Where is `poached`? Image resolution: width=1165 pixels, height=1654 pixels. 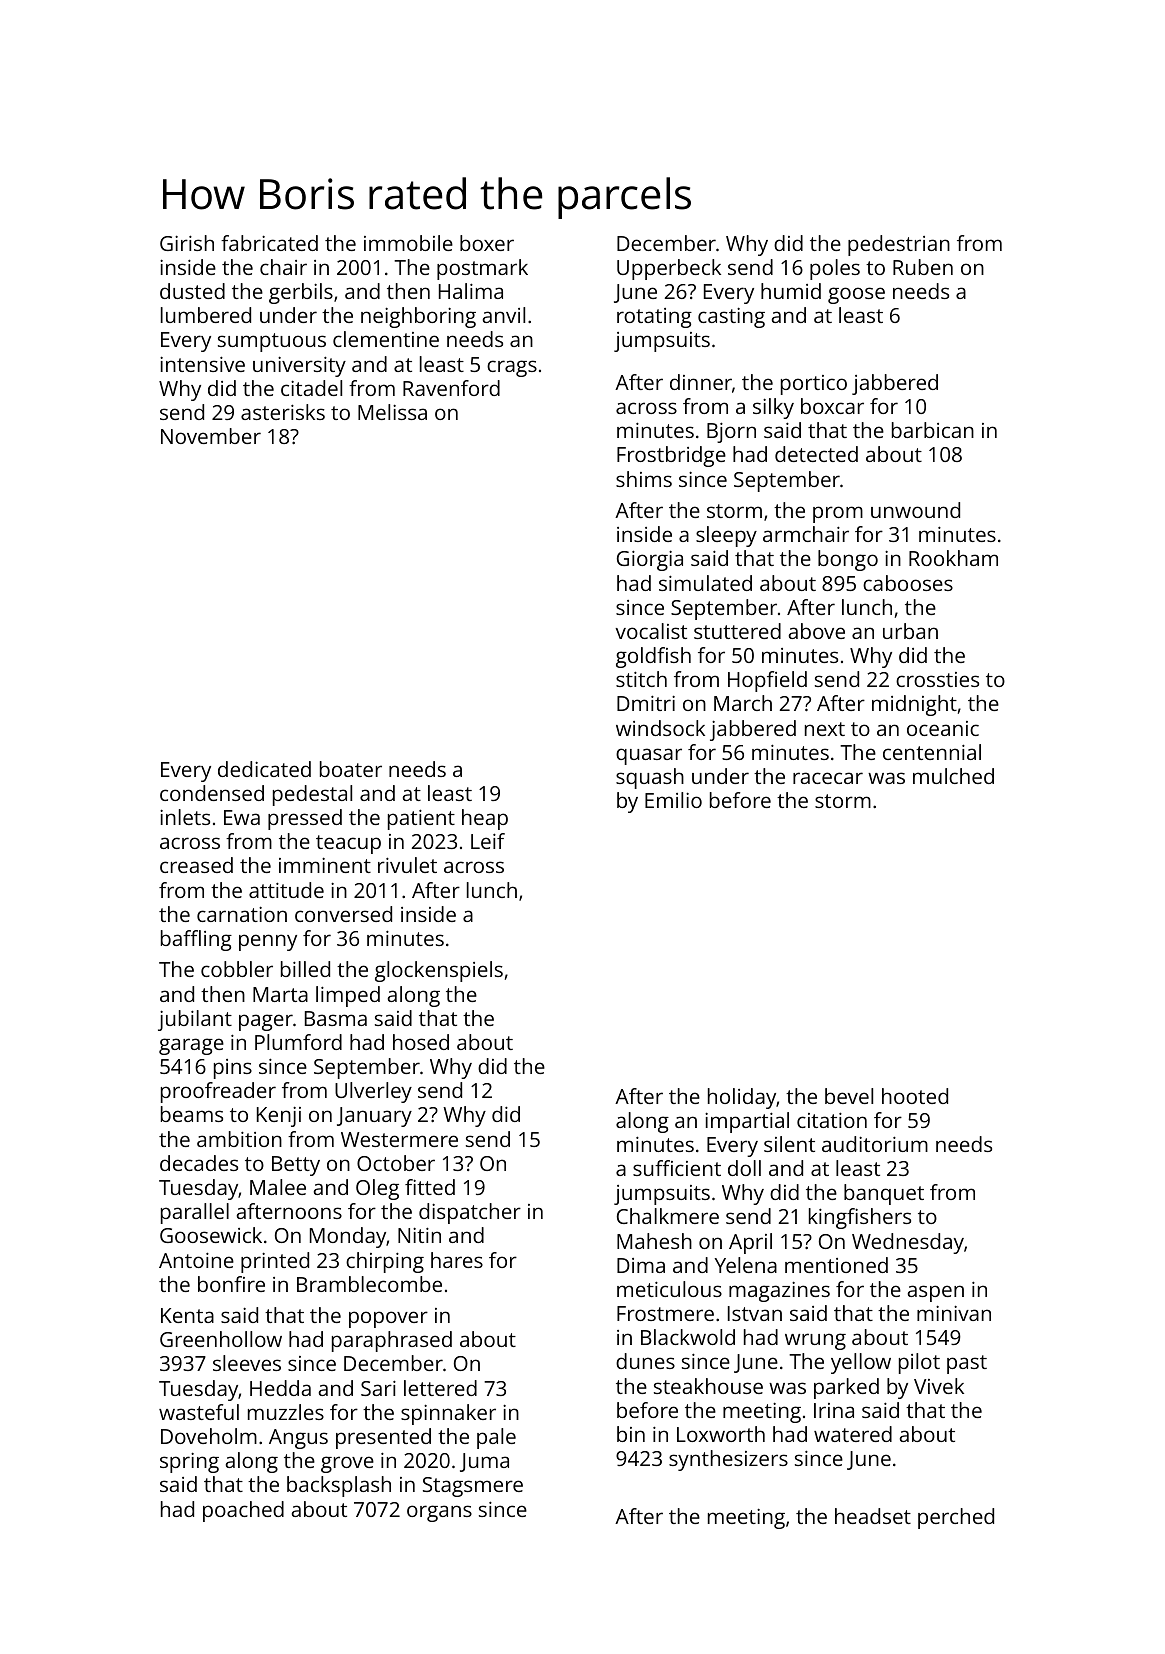
poached is located at coordinates (243, 1511).
